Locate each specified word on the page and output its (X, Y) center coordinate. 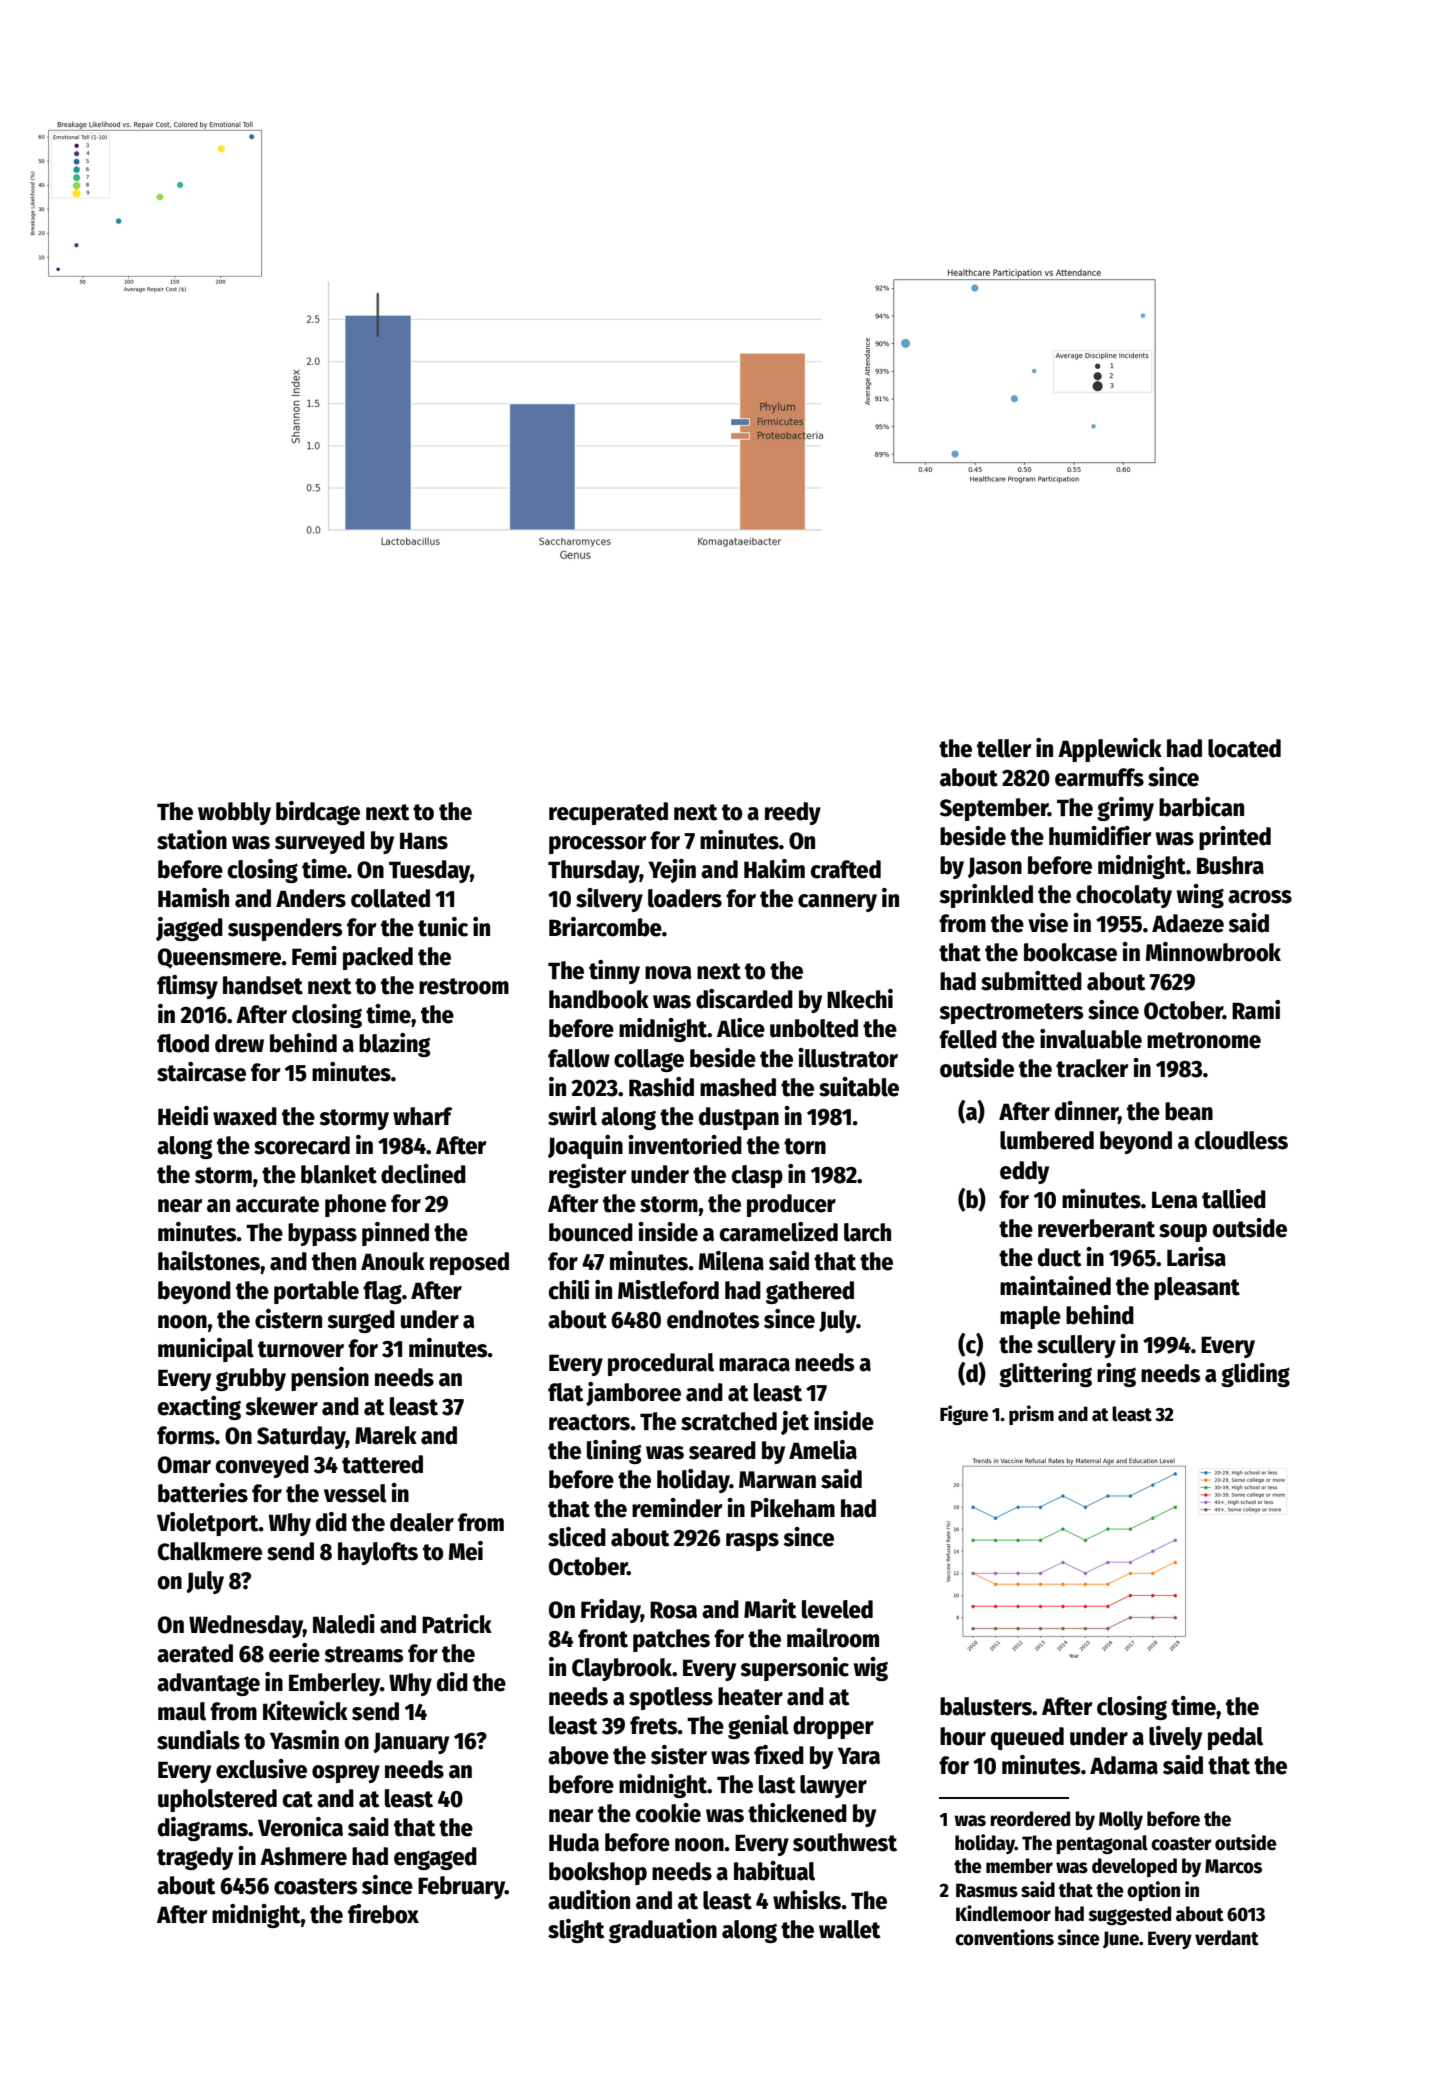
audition (589, 1900)
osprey (346, 1774)
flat (565, 1392)
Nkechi (860, 999)
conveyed (262, 1466)
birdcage (318, 813)
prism (1031, 1415)
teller (1004, 748)
